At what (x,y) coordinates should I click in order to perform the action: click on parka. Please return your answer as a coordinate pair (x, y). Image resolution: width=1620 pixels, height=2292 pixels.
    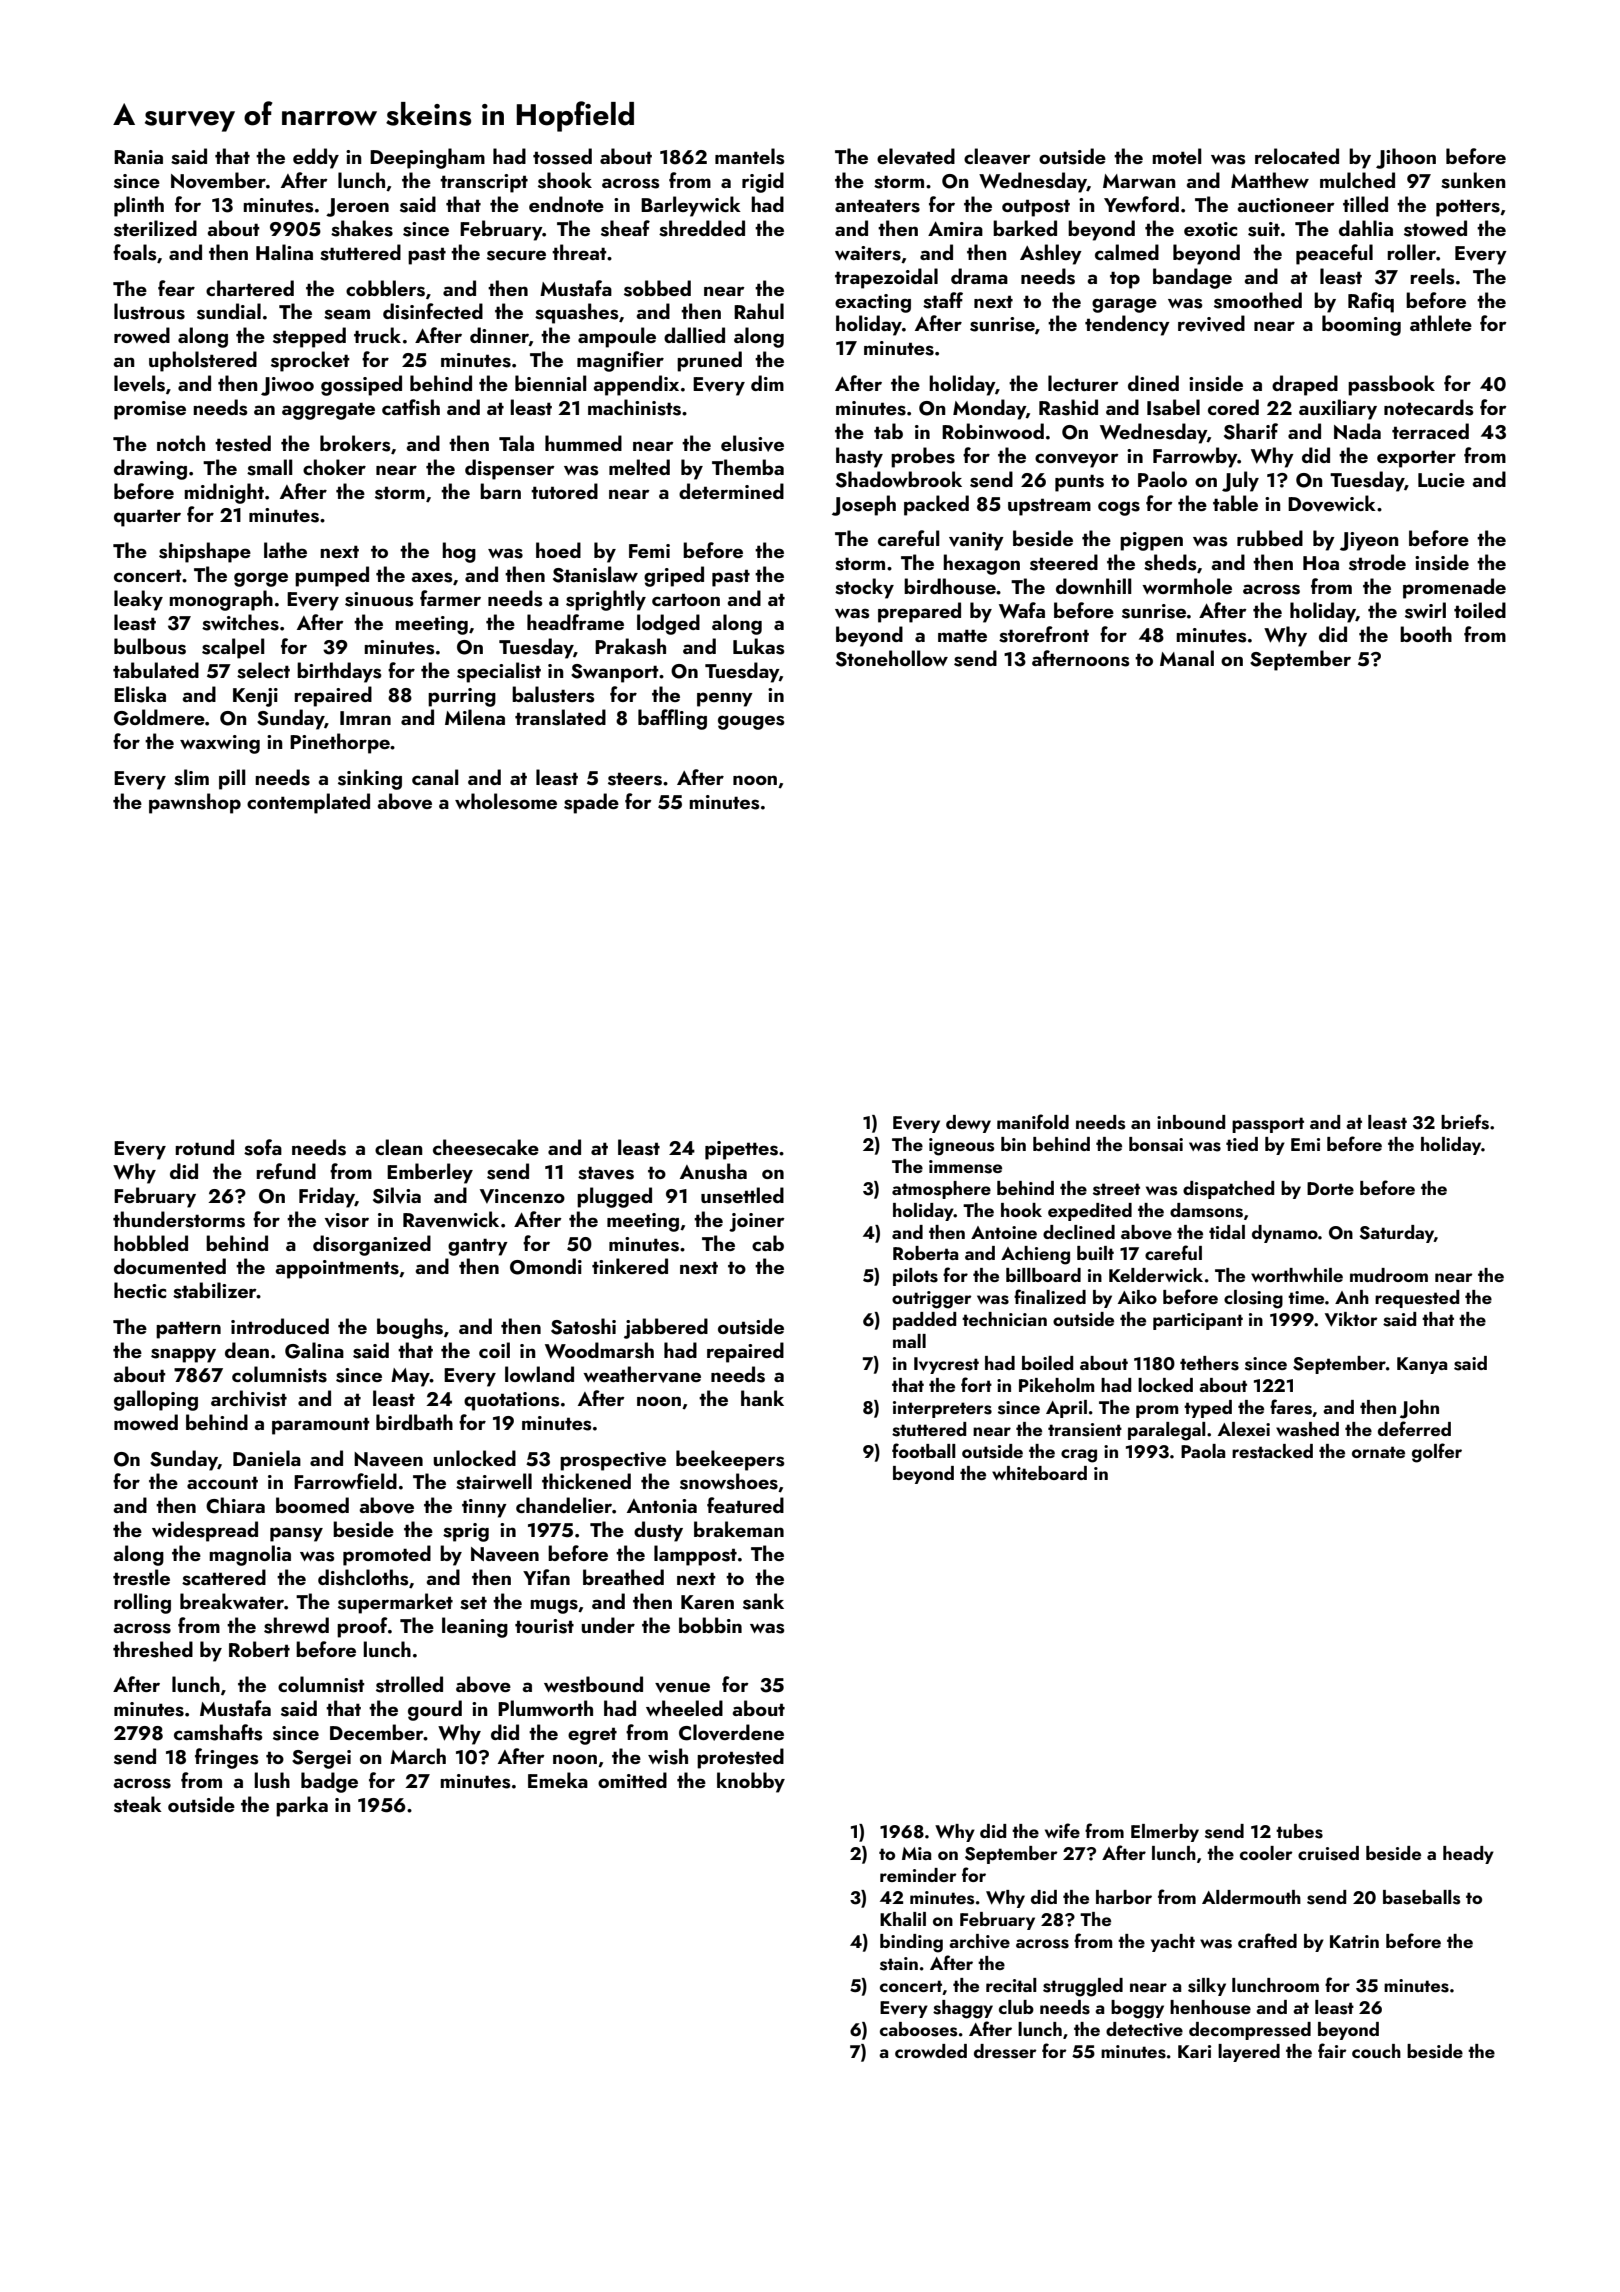
    Looking at the image, I should click on (302, 1806).
